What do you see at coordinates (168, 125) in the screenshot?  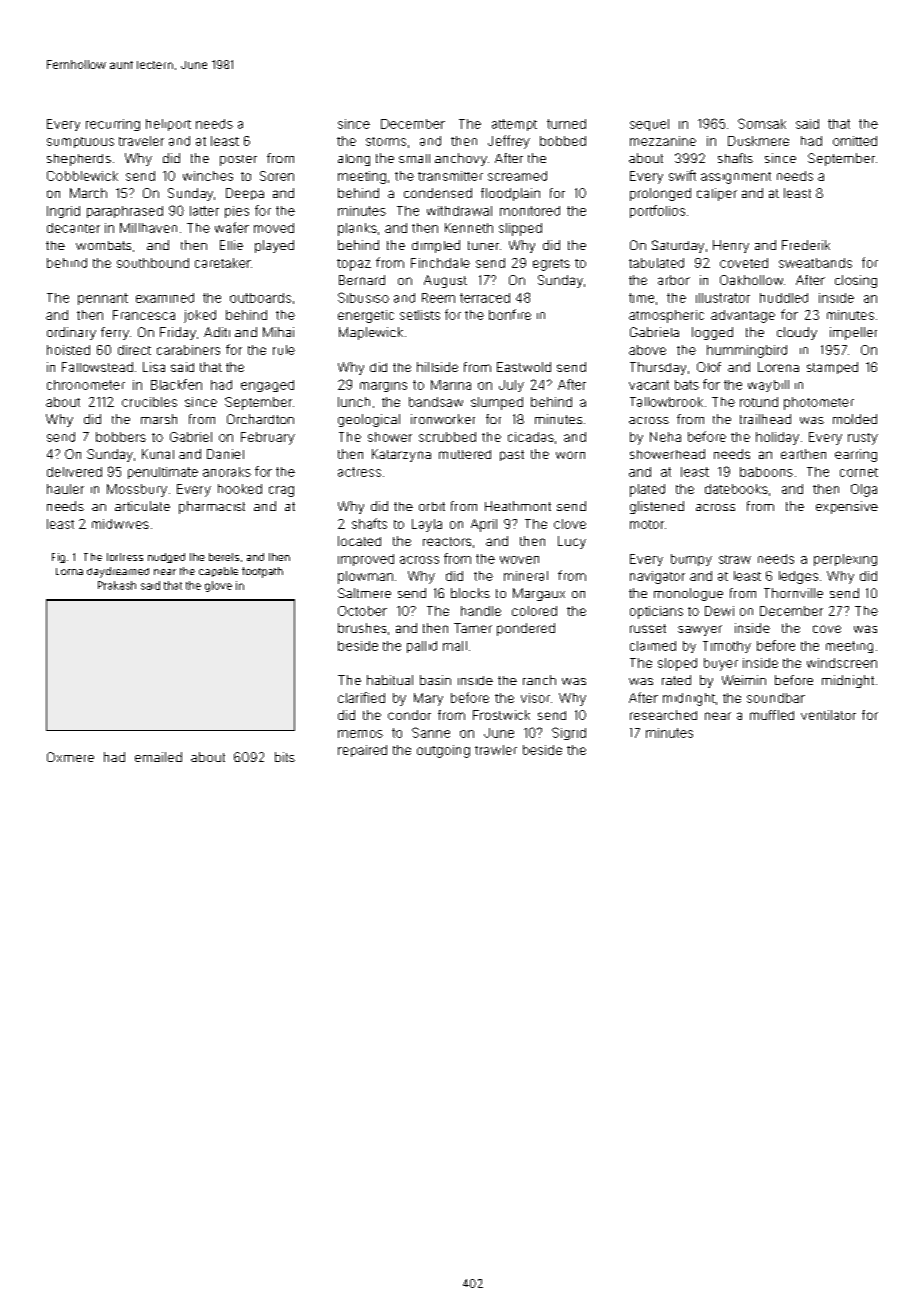 I see `heliport` at bounding box center [168, 125].
